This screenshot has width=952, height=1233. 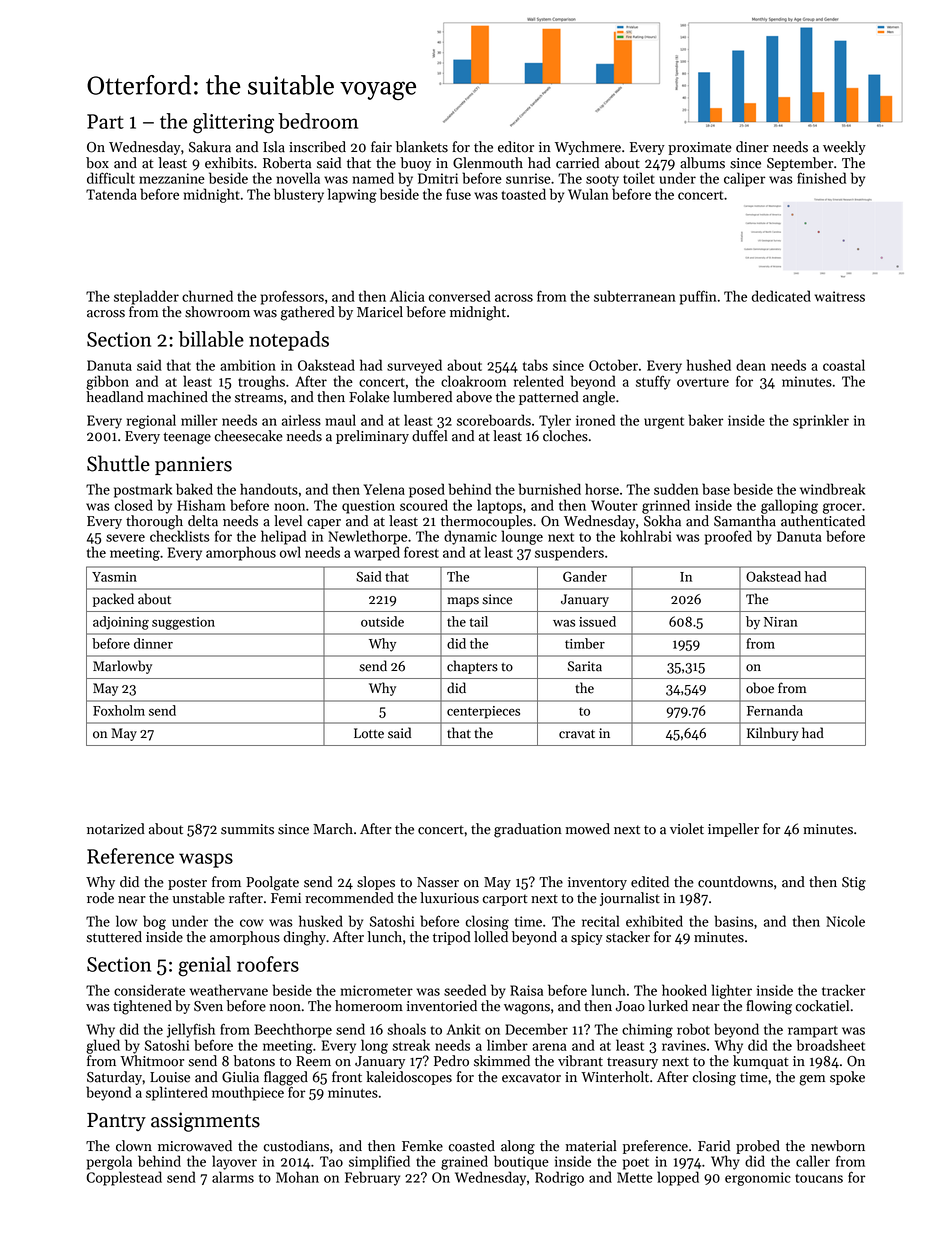 What do you see at coordinates (687, 829) in the screenshot?
I see `violet` at bounding box center [687, 829].
